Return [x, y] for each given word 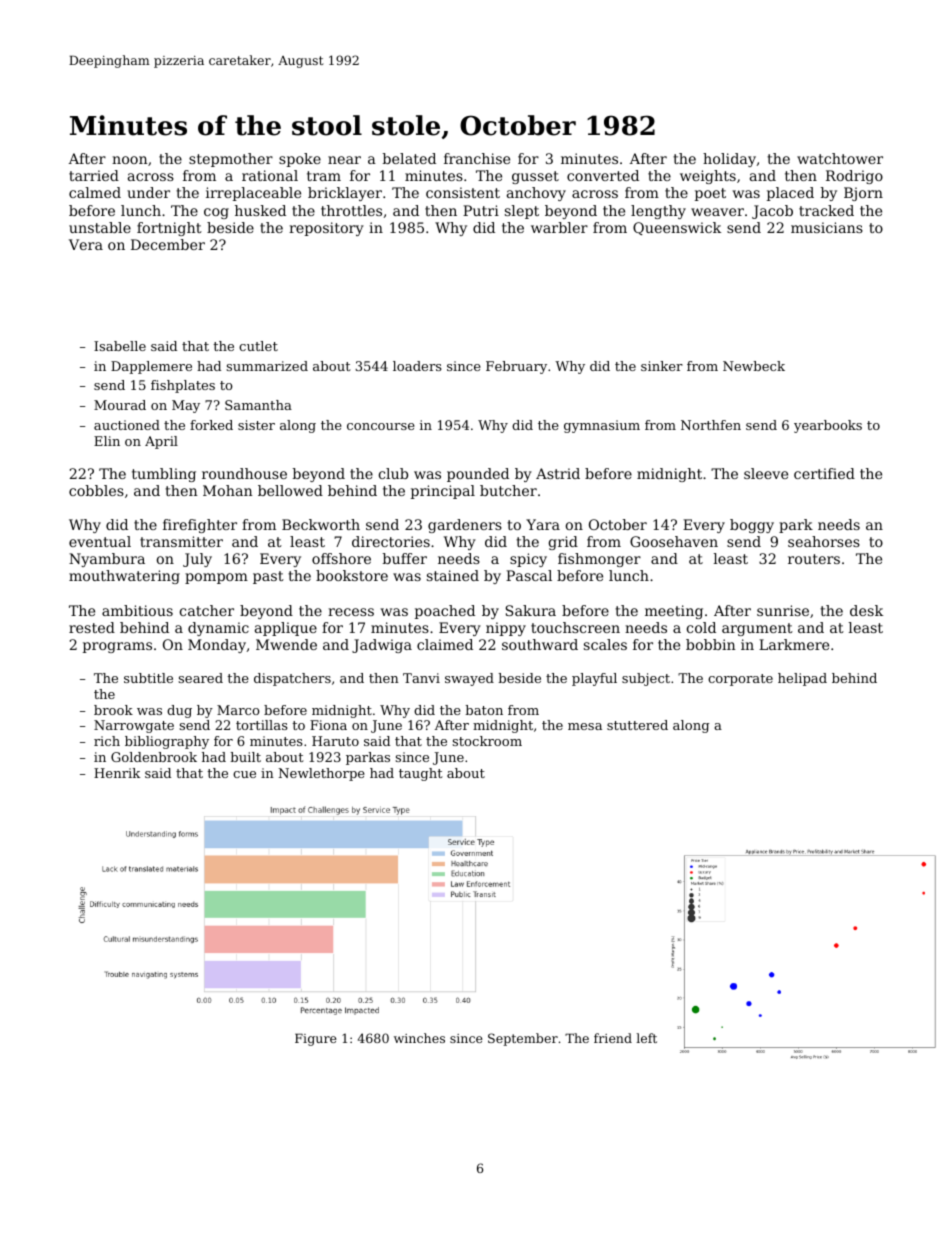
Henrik [117, 773]
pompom [216, 578]
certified [824, 473]
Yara [543, 524]
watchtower [840, 158]
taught [421, 774]
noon [130, 160]
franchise [477, 158]
